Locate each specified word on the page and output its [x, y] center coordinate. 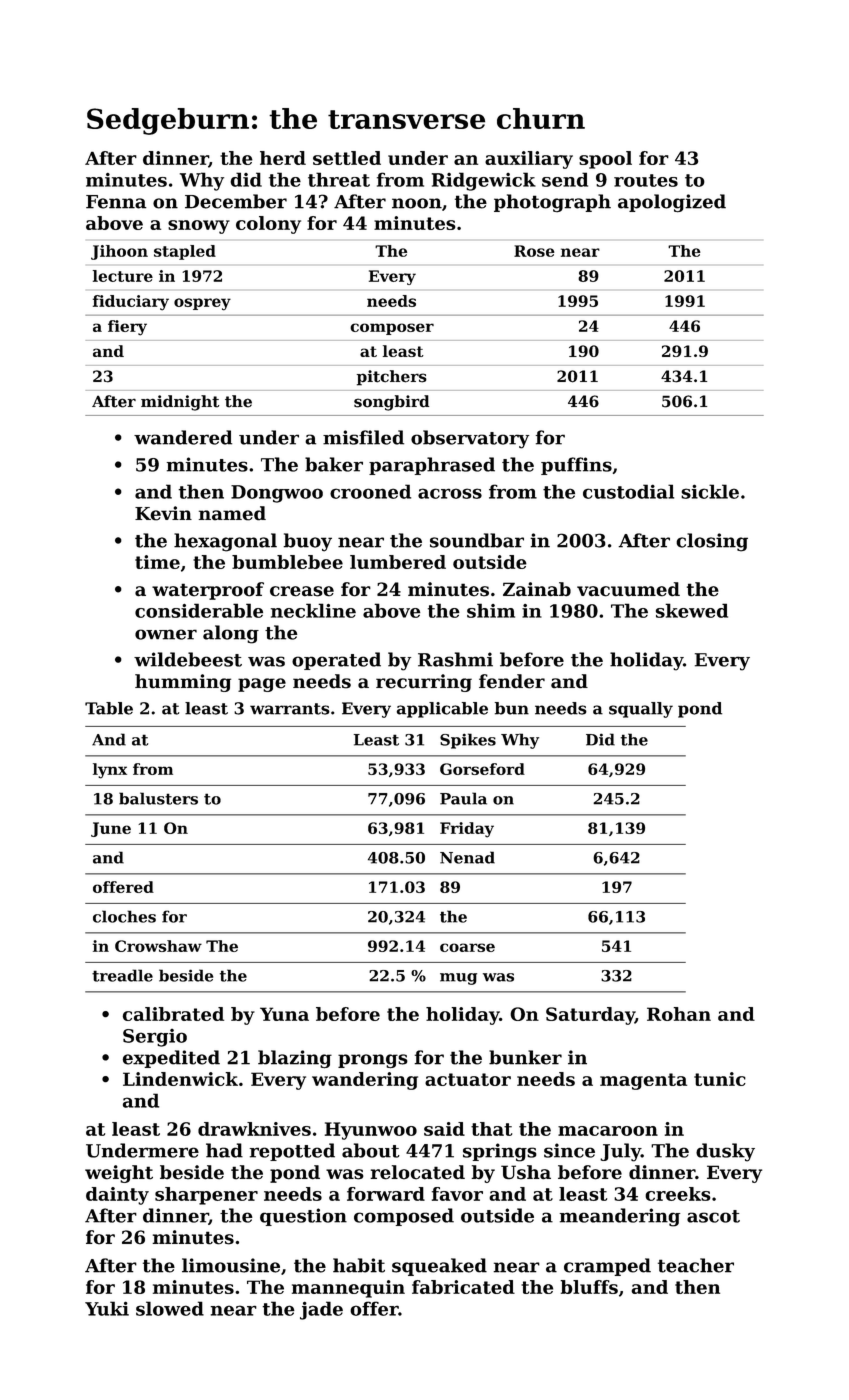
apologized [672, 203]
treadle [122, 975]
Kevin [163, 513]
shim [491, 610]
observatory [470, 439]
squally [641, 710]
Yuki [107, 1308]
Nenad [467, 857]
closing [712, 542]
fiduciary [131, 303]
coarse [467, 947]
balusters [158, 798]
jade [321, 1310]
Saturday [590, 1016]
